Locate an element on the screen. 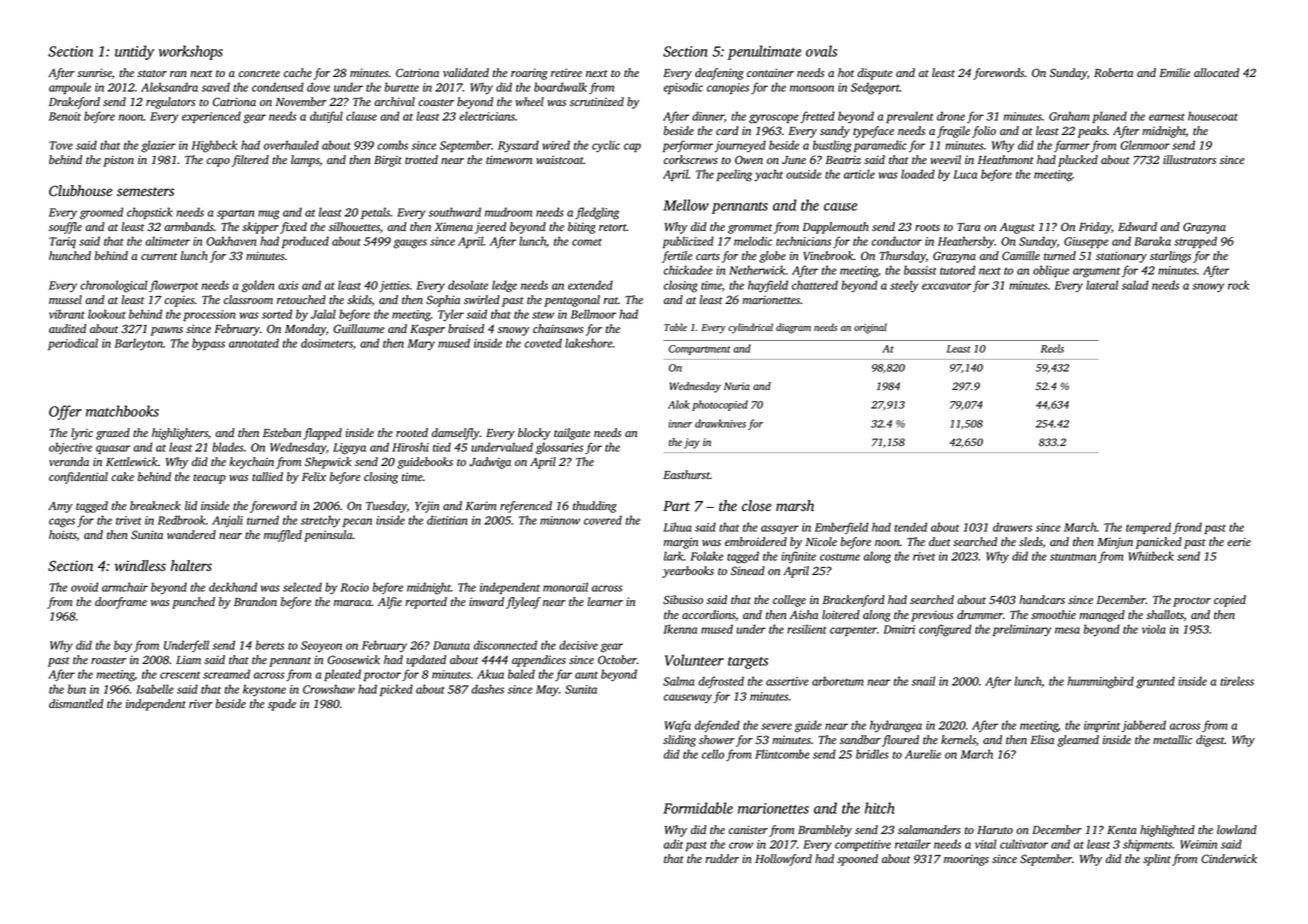 This screenshot has width=1308, height=924. sunrise is located at coordinates (94, 72).
